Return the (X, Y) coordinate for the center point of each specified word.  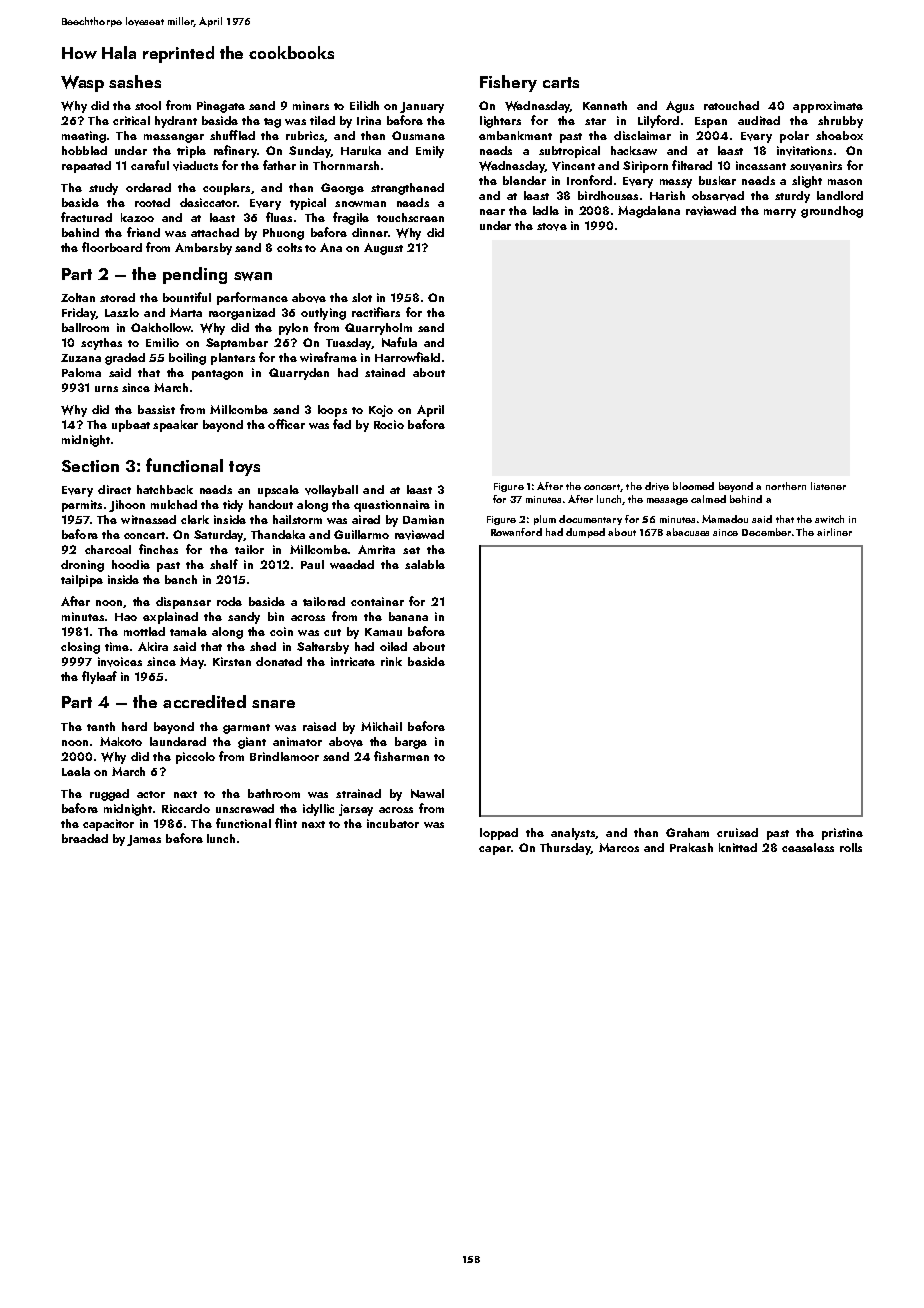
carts (561, 82)
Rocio (389, 424)
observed (718, 196)
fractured (86, 217)
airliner (834, 532)
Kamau (383, 632)
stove (552, 227)
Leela (76, 771)
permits (82, 506)
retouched (731, 105)
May (192, 663)
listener (828, 486)
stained (385, 372)
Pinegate (221, 107)
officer (286, 424)
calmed (708, 499)
